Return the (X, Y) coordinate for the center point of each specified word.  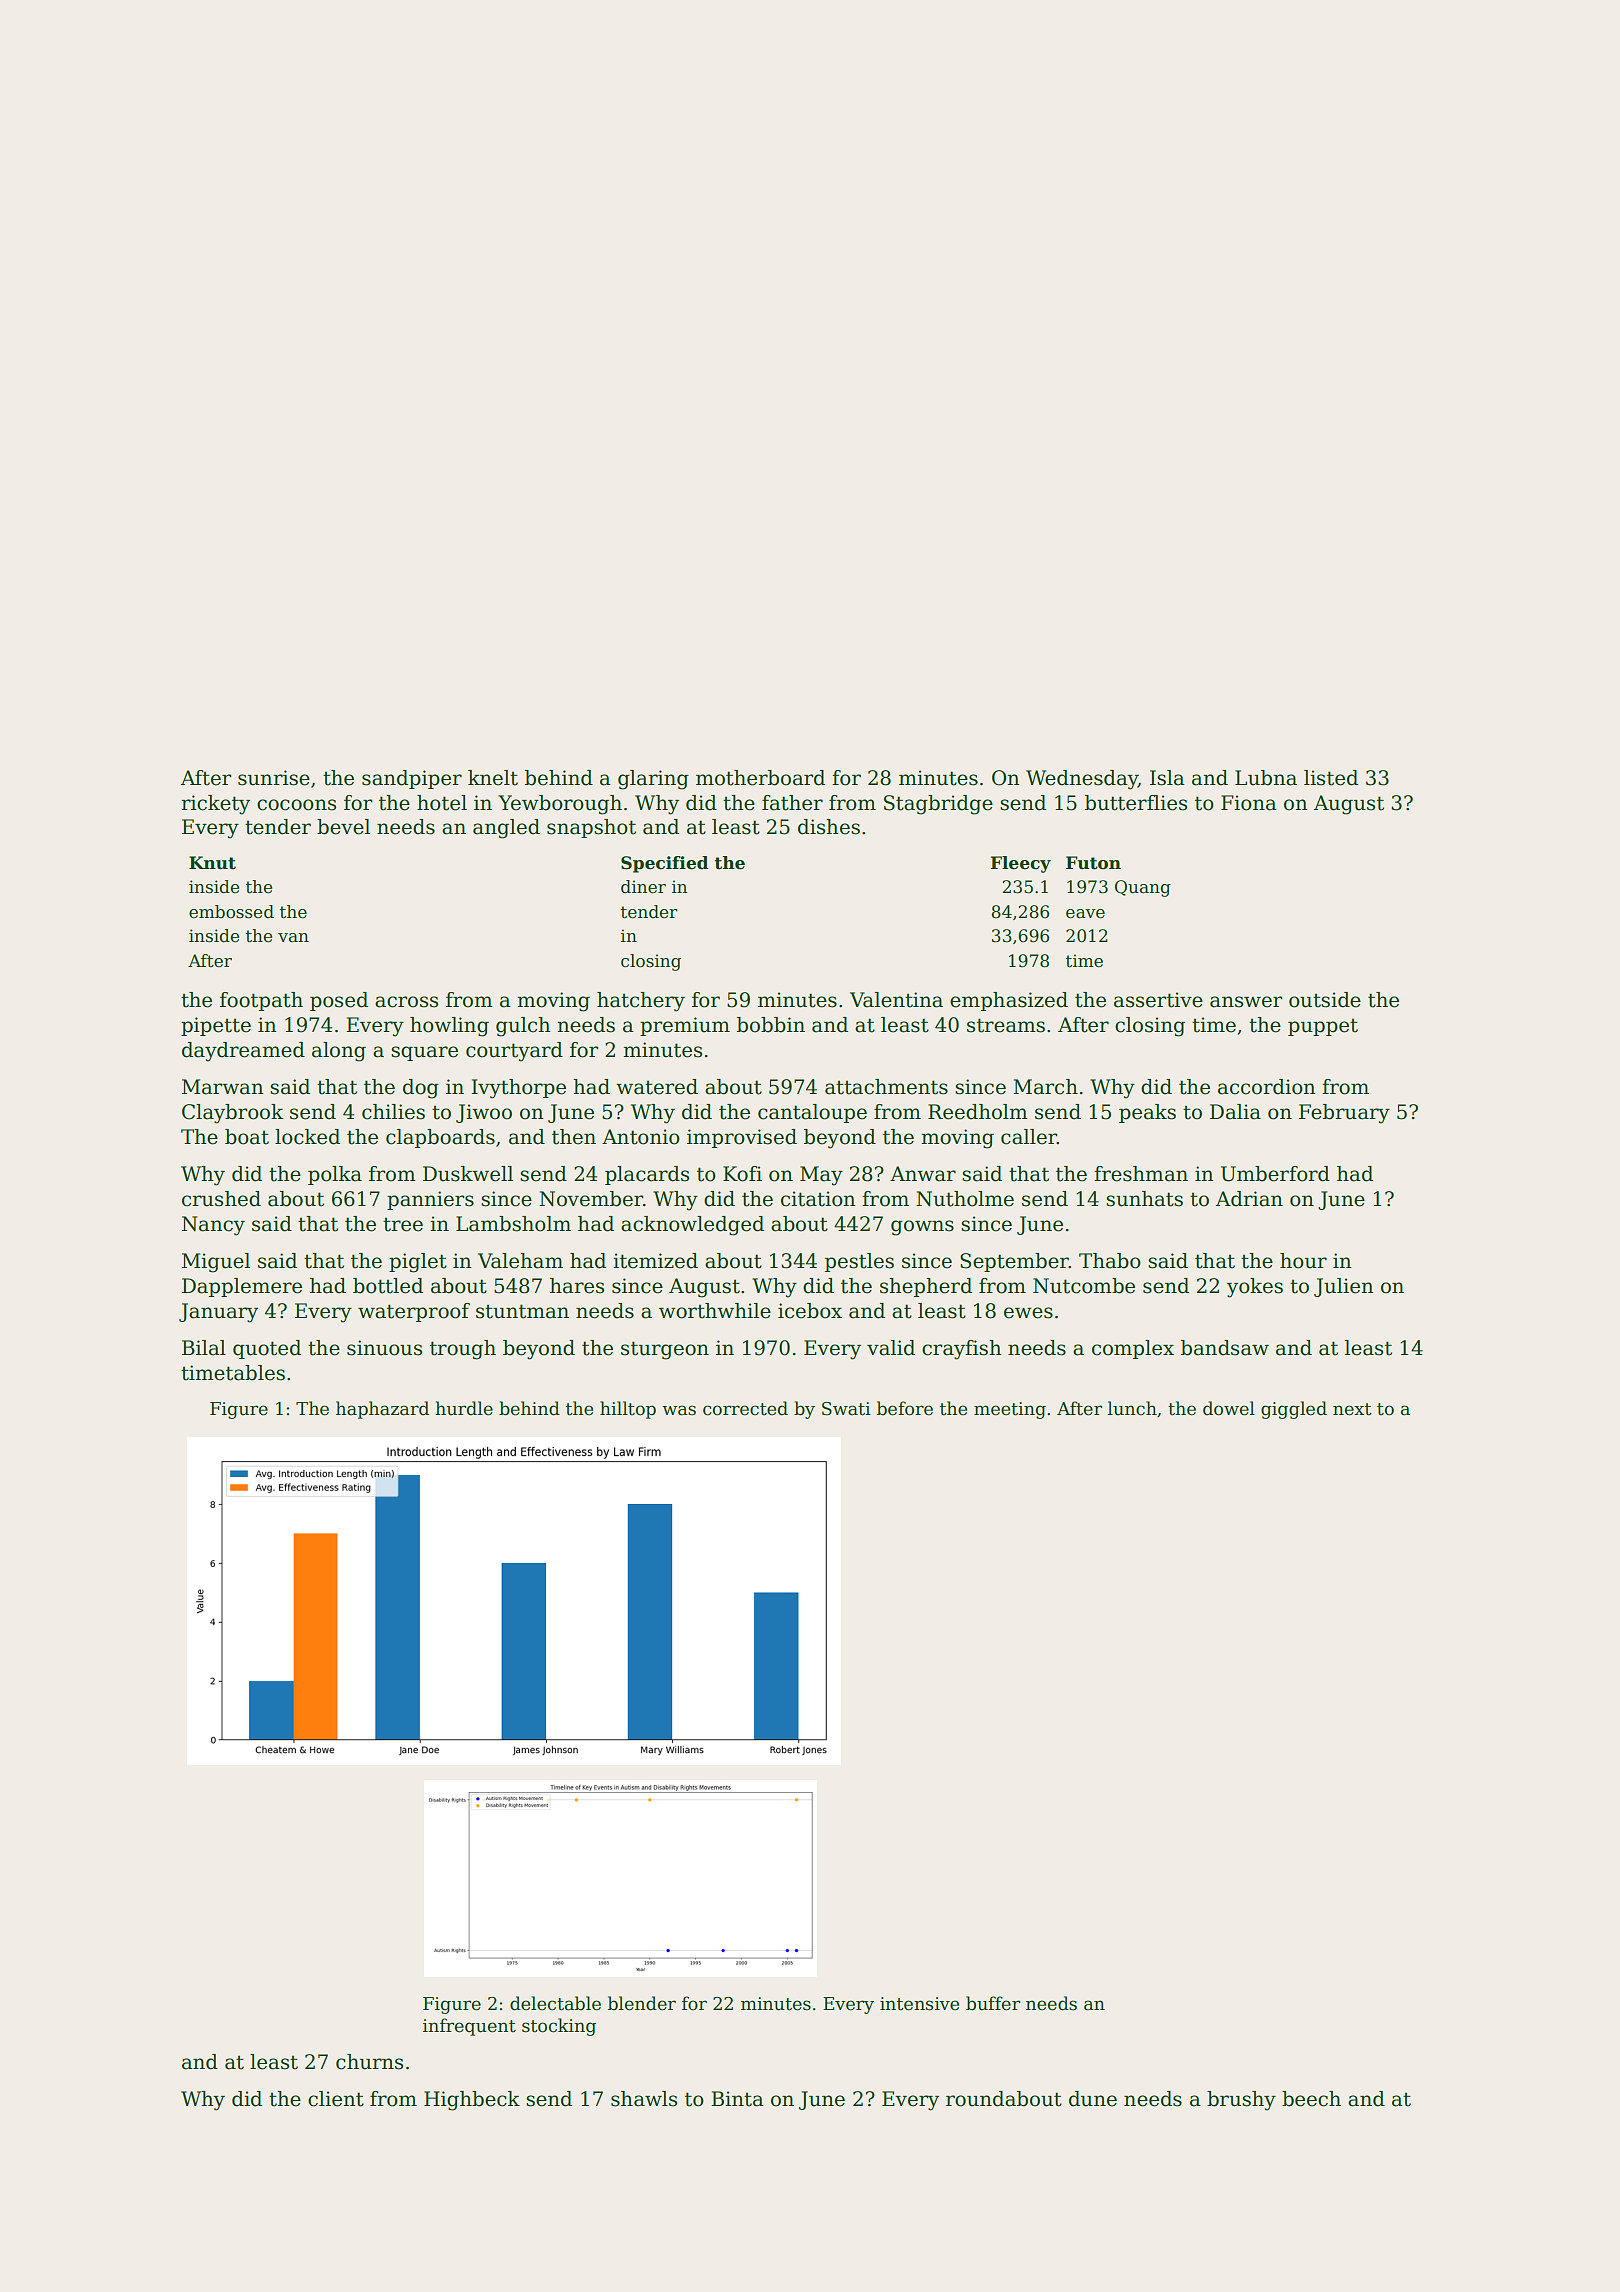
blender (642, 2003)
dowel (1229, 1408)
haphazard (382, 1410)
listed (1331, 778)
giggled (1294, 1410)
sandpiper (412, 779)
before (905, 1408)
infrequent (469, 2027)
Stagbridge (938, 805)
